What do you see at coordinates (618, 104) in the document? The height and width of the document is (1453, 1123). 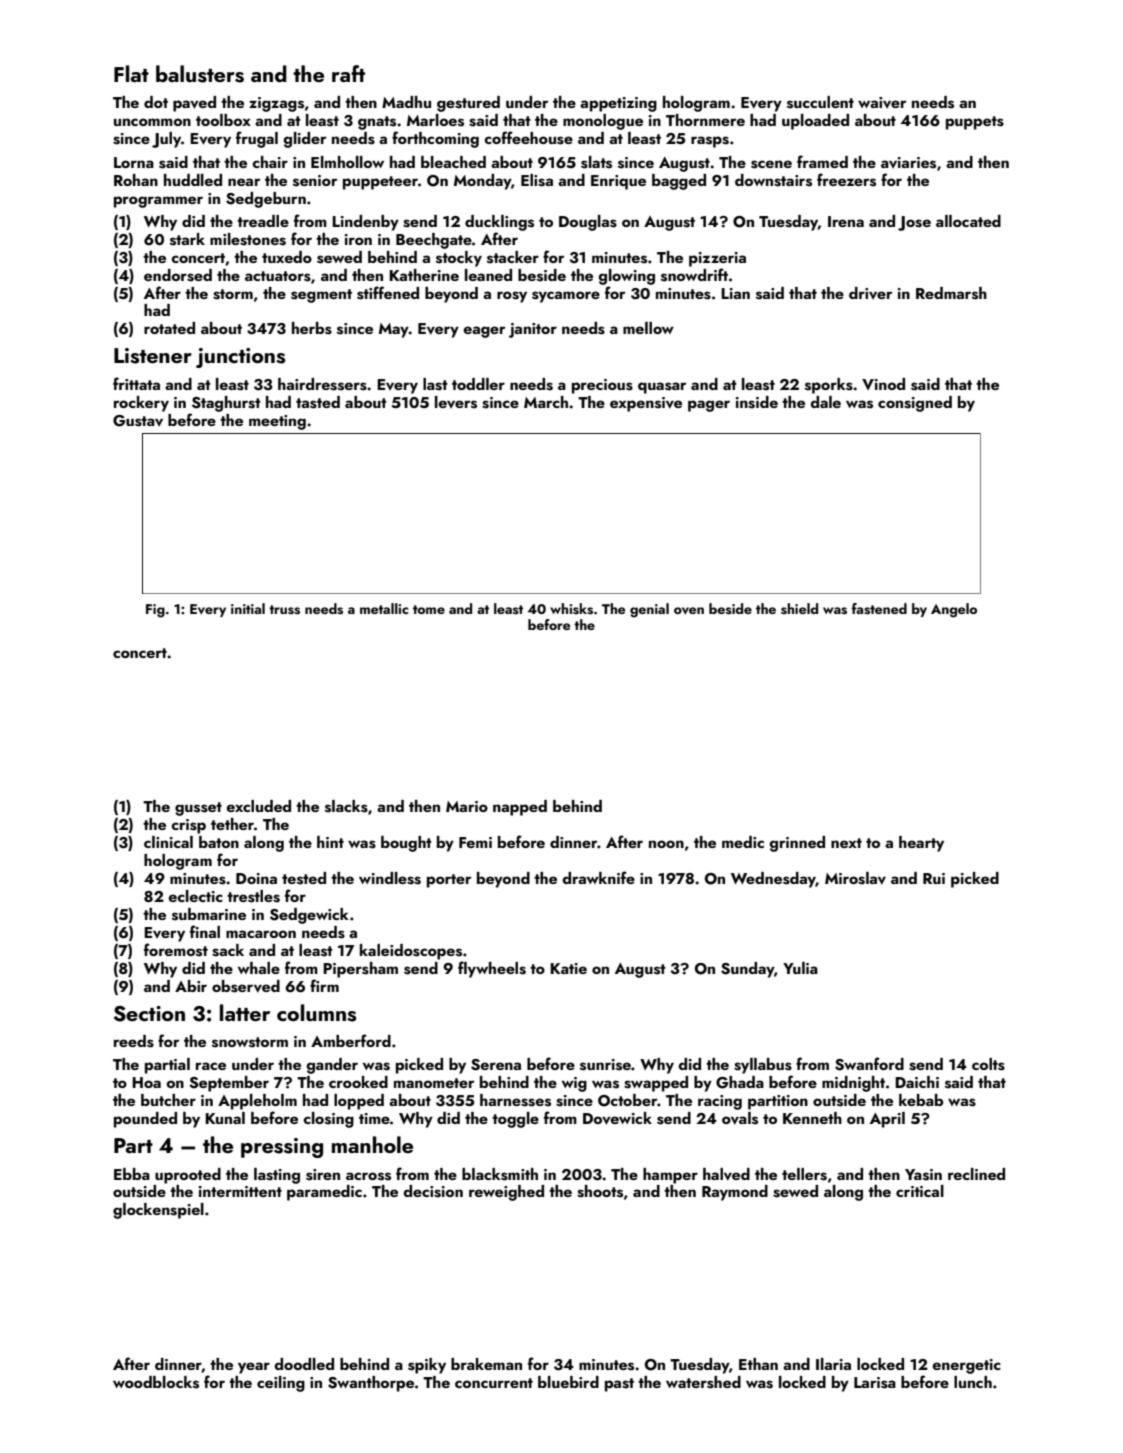 I see `appetizing` at bounding box center [618, 104].
